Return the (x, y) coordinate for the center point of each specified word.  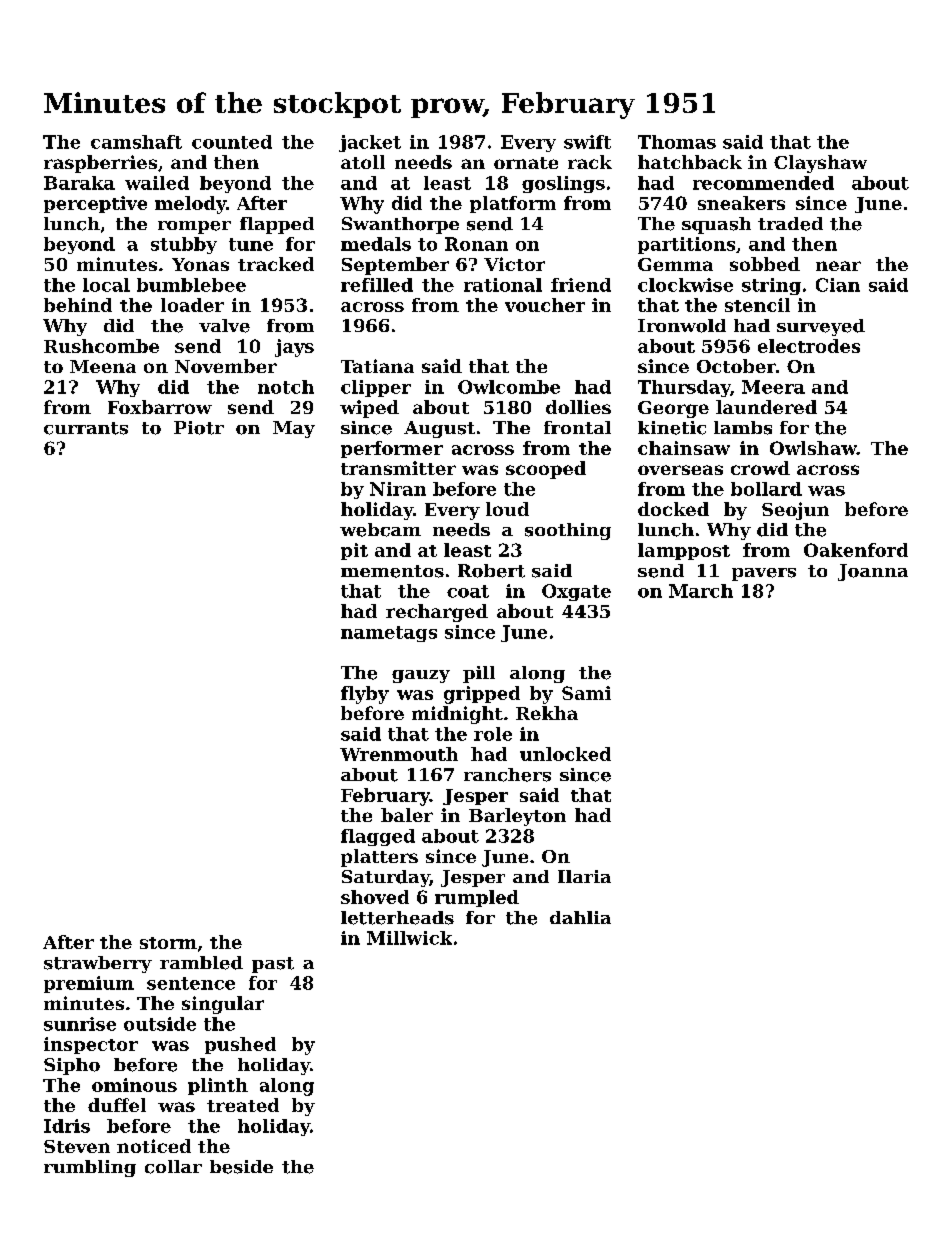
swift (587, 142)
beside (241, 1167)
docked (673, 509)
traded (790, 224)
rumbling (90, 1168)
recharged (437, 613)
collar (173, 1167)
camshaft (136, 142)
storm (168, 943)
